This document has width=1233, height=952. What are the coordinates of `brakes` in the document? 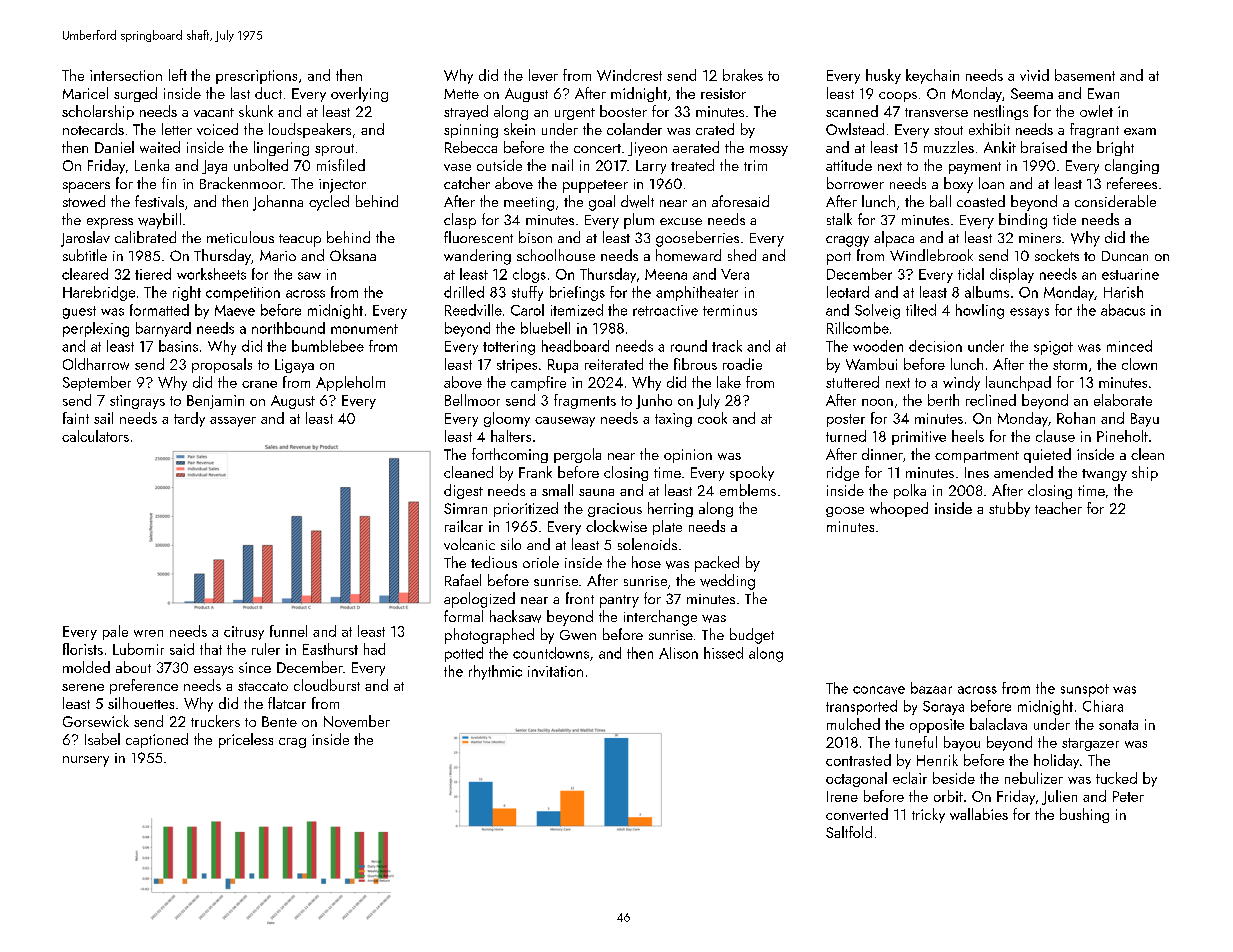 It's located at (743, 75).
